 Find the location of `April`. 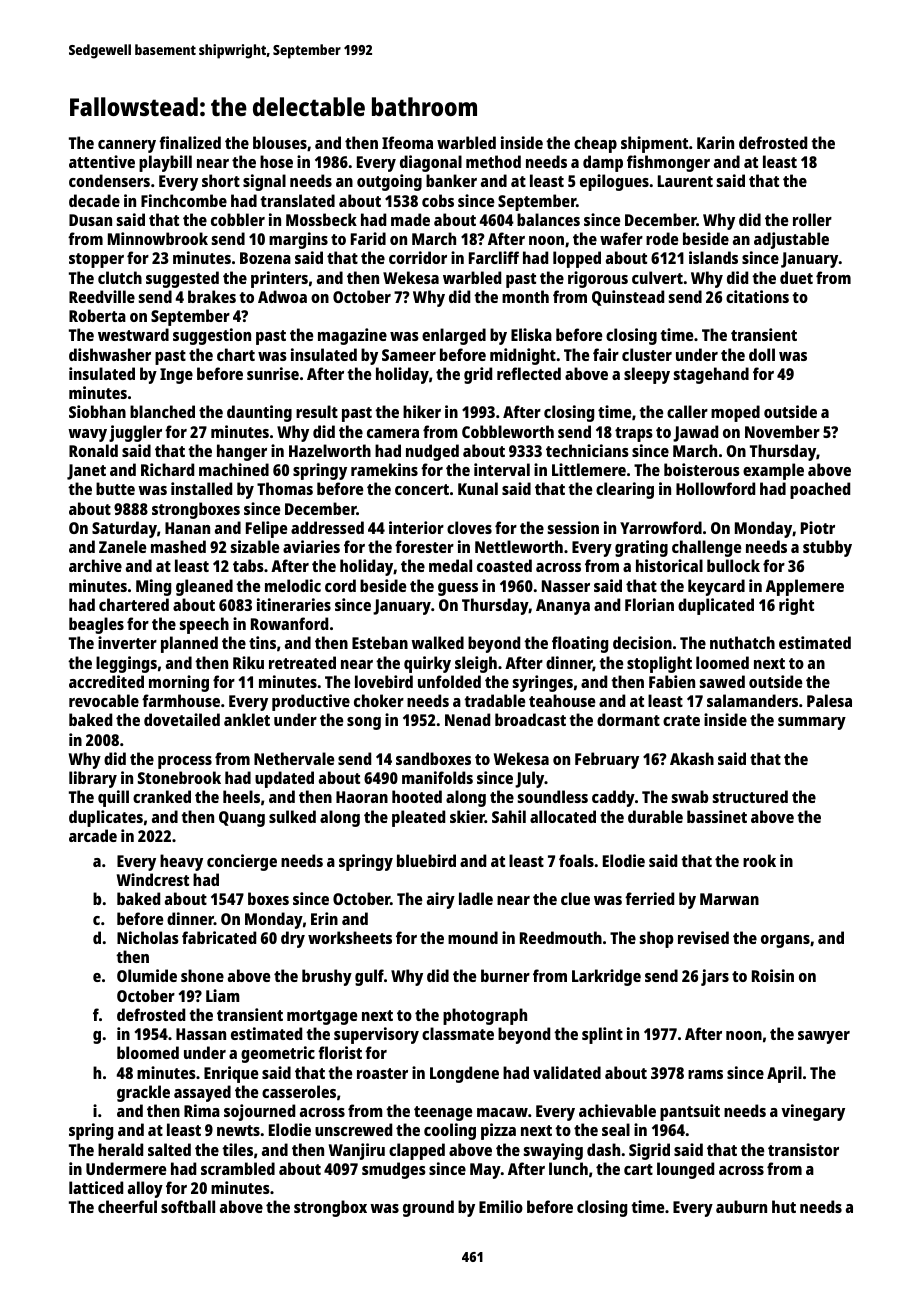

April is located at coordinates (784, 1074).
